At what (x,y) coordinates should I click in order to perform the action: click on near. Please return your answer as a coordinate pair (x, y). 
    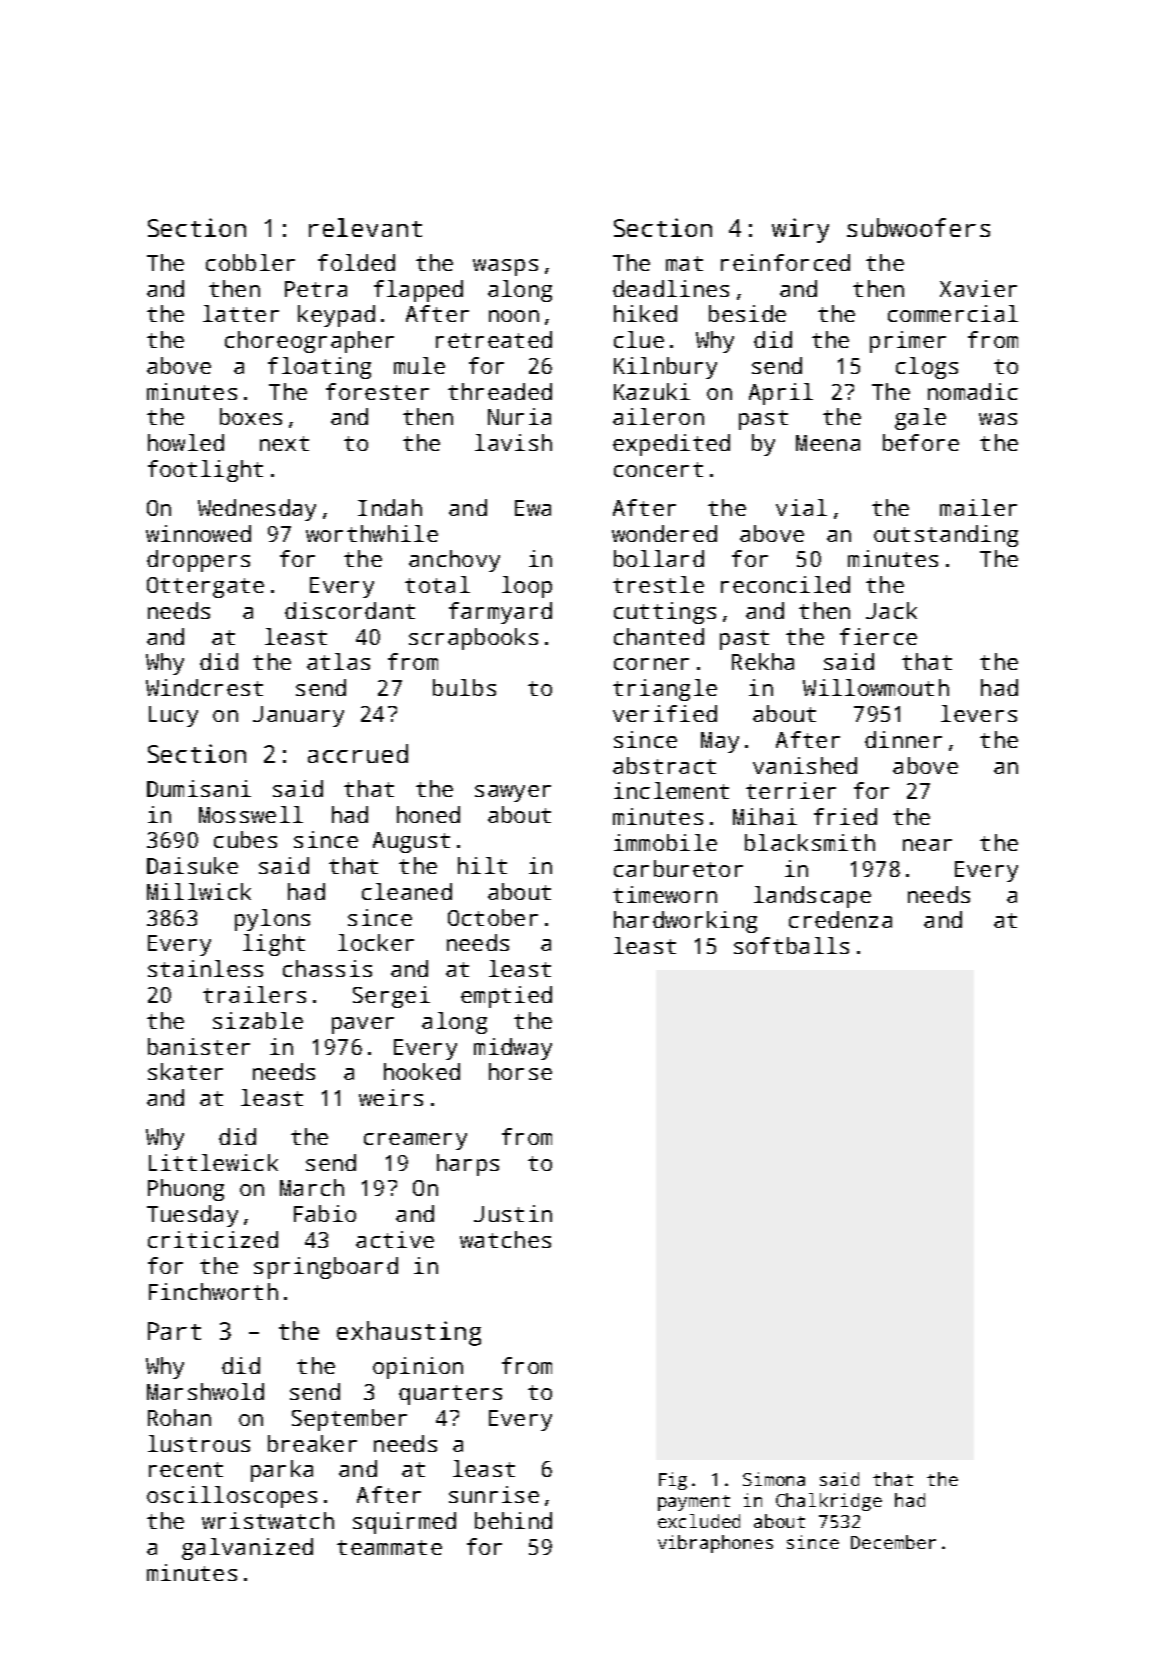
    Looking at the image, I should click on (927, 845).
